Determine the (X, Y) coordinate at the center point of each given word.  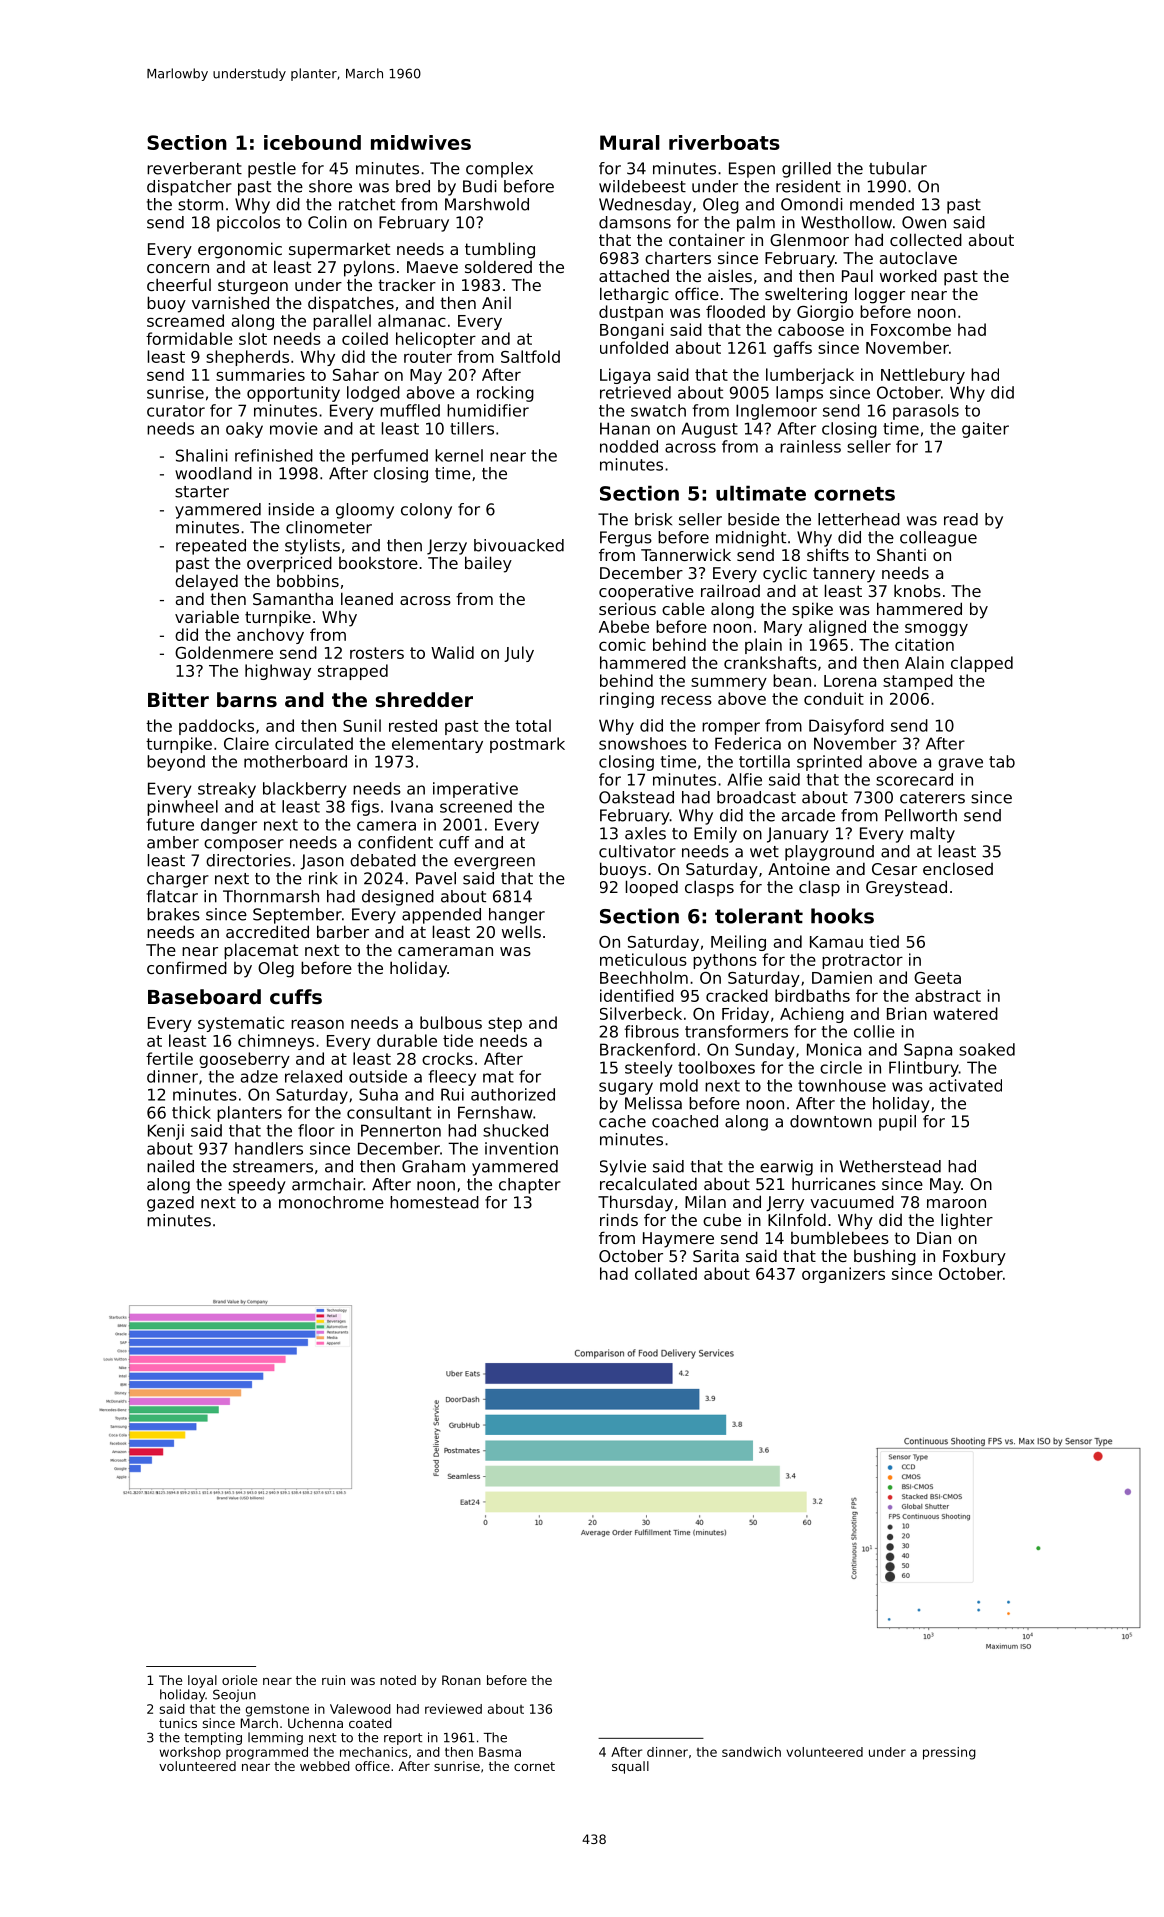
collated (666, 1273)
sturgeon (253, 287)
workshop (190, 1753)
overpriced (289, 564)
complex (499, 170)
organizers (843, 1275)
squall (630, 1767)
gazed (170, 1204)
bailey (488, 564)
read (961, 519)
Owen (924, 222)
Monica (834, 1049)
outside (378, 1076)
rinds (619, 1219)
